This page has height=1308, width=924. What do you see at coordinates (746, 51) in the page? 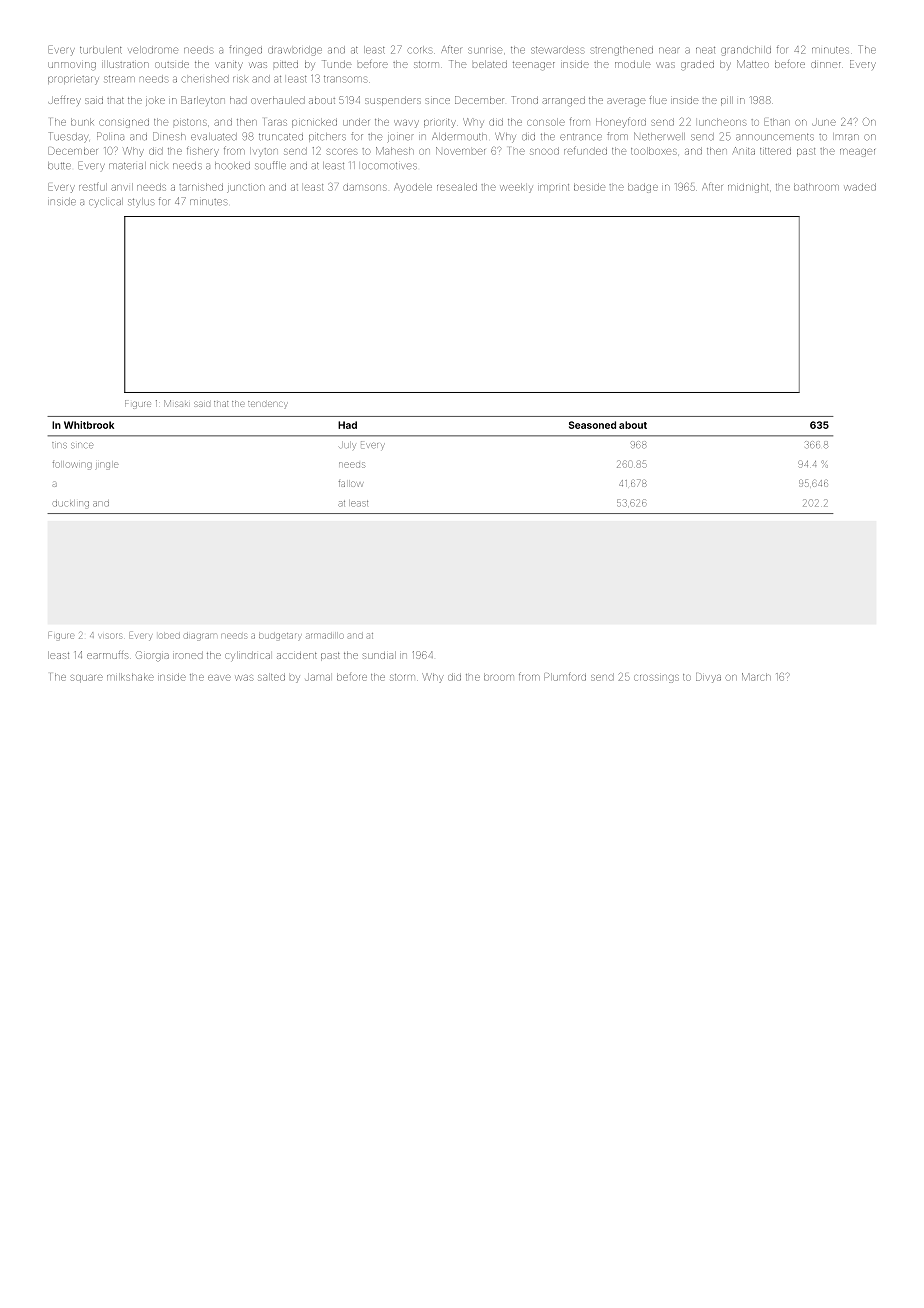
I see `grandchild` at bounding box center [746, 51].
